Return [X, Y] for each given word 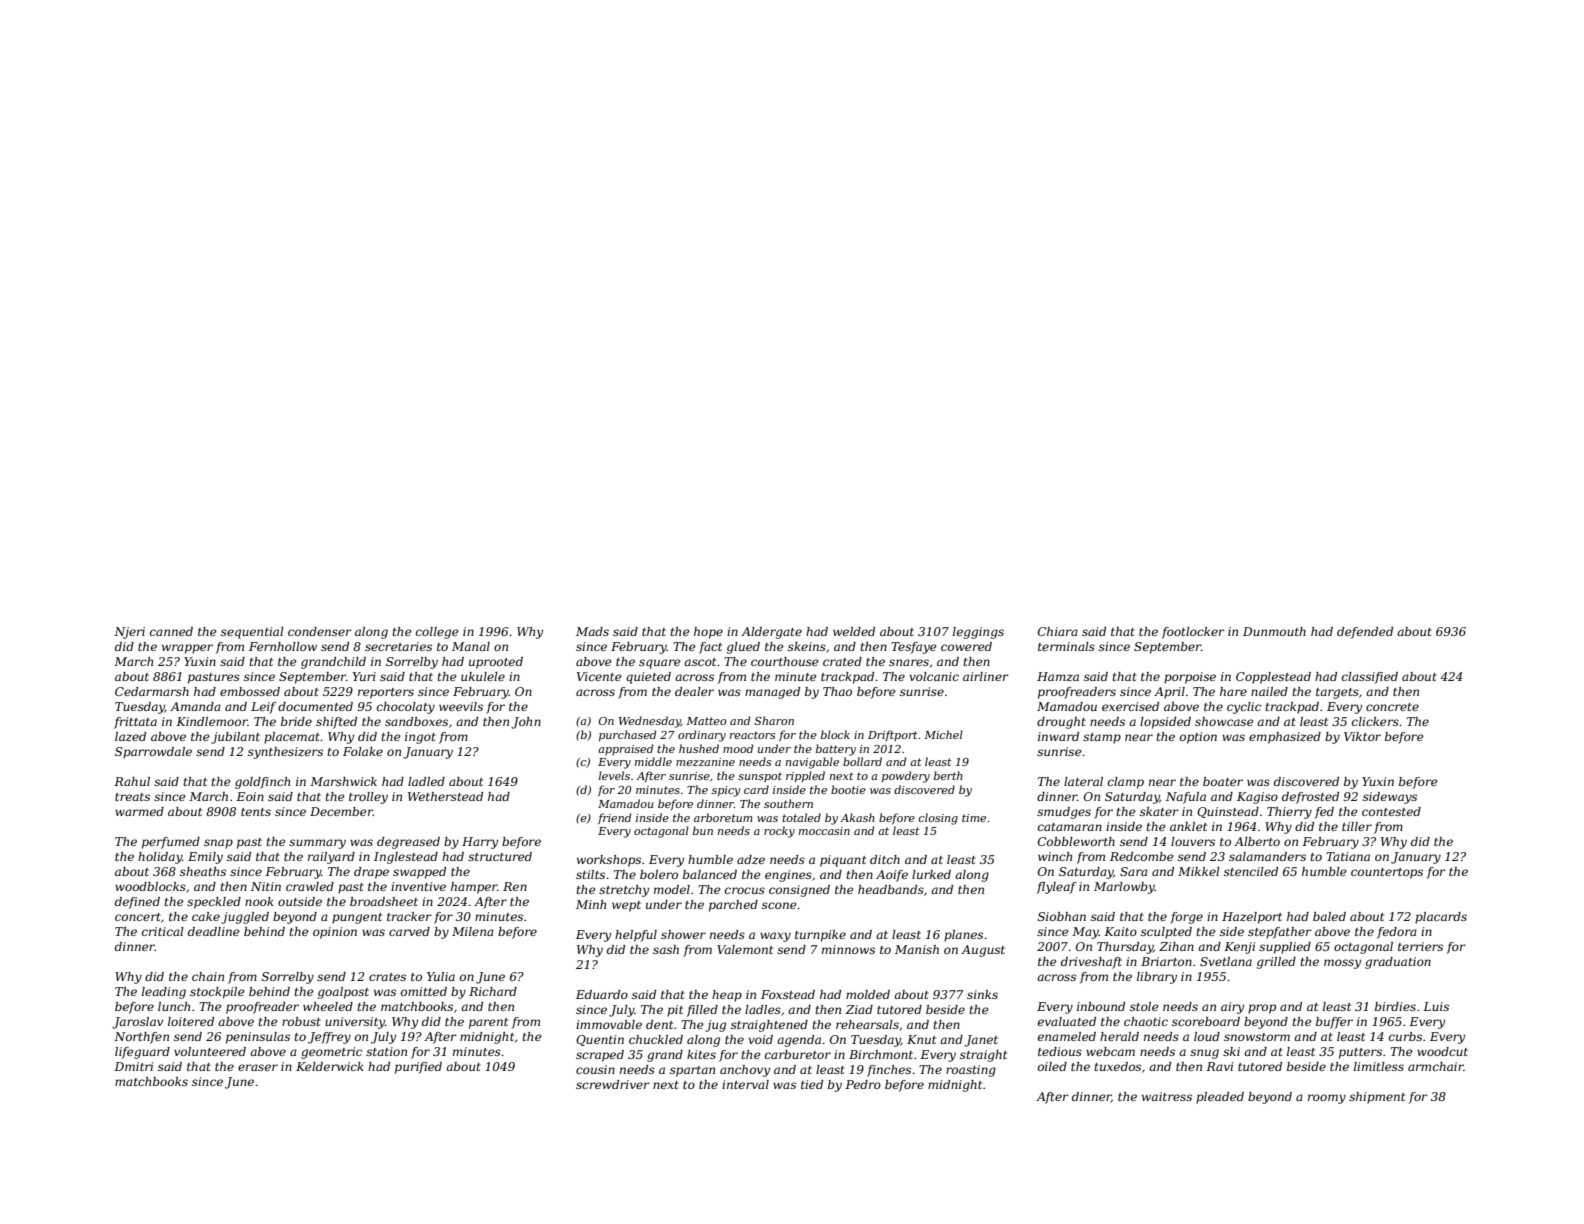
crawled [310, 886]
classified [1370, 678]
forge [1186, 918]
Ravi [1219, 1066]
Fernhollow [283, 646]
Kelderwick [330, 1066]
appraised [625, 749]
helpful [636, 936]
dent [659, 1024]
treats [132, 797]
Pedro [863, 1084]
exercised [1130, 706]
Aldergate [771, 633]
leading [164, 993]
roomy [1327, 1099]
